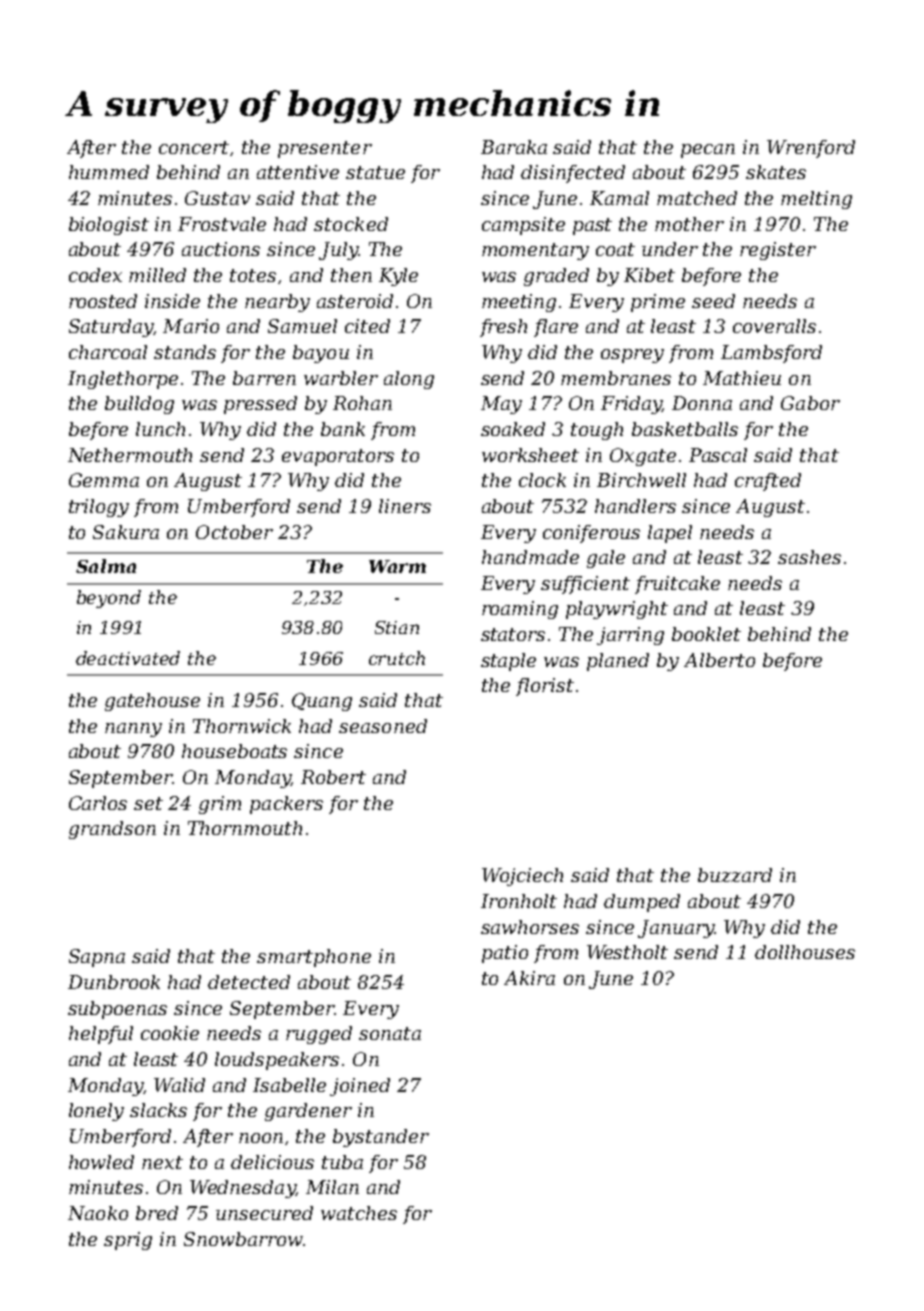 This page has height=1311, width=924. I want to click on dollhouses, so click(805, 952).
